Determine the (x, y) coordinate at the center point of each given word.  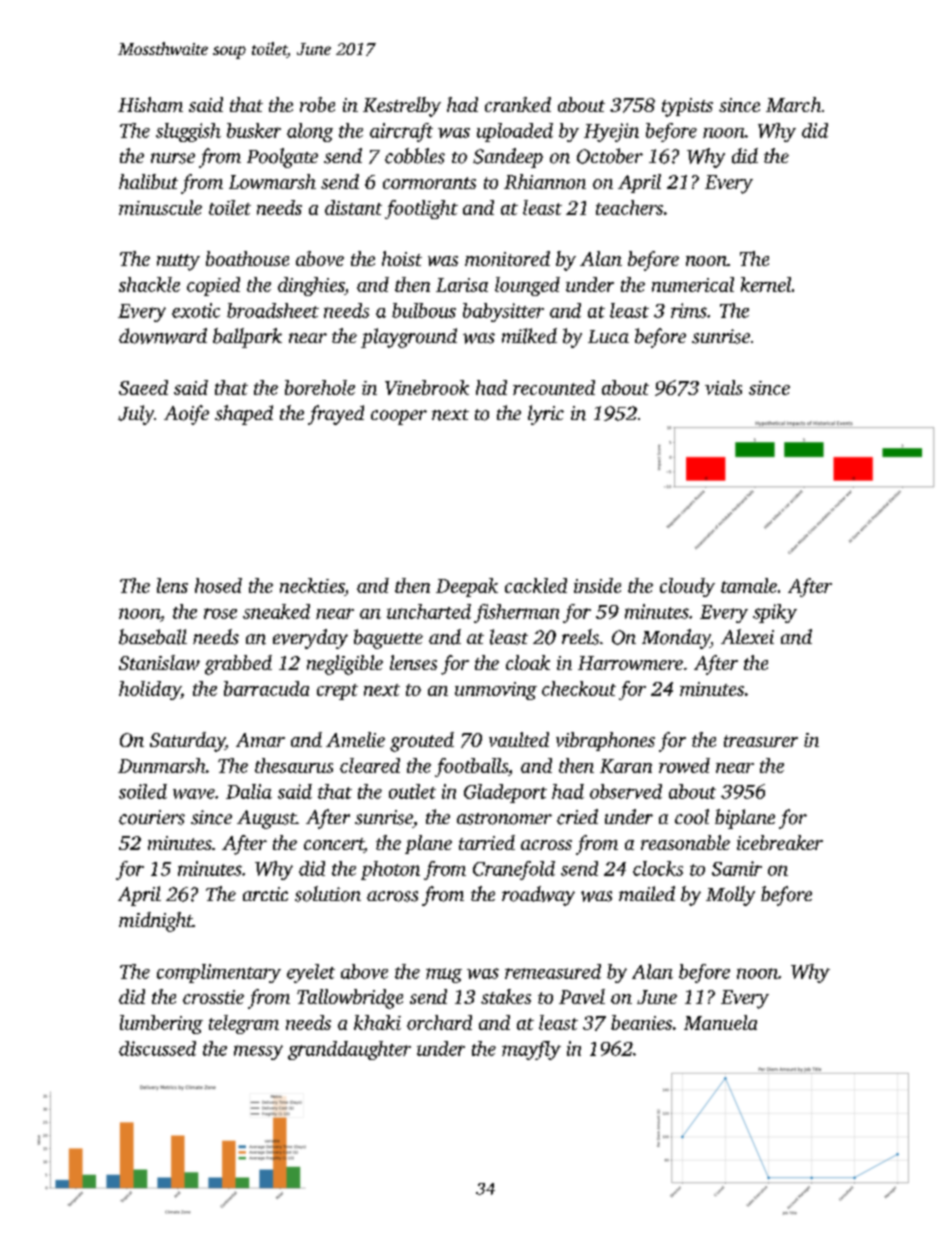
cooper (399, 417)
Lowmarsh (272, 181)
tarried (487, 842)
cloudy (687, 587)
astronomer (504, 819)
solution (328, 894)
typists (687, 107)
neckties (312, 585)
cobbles (415, 156)
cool (692, 817)
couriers (152, 817)
